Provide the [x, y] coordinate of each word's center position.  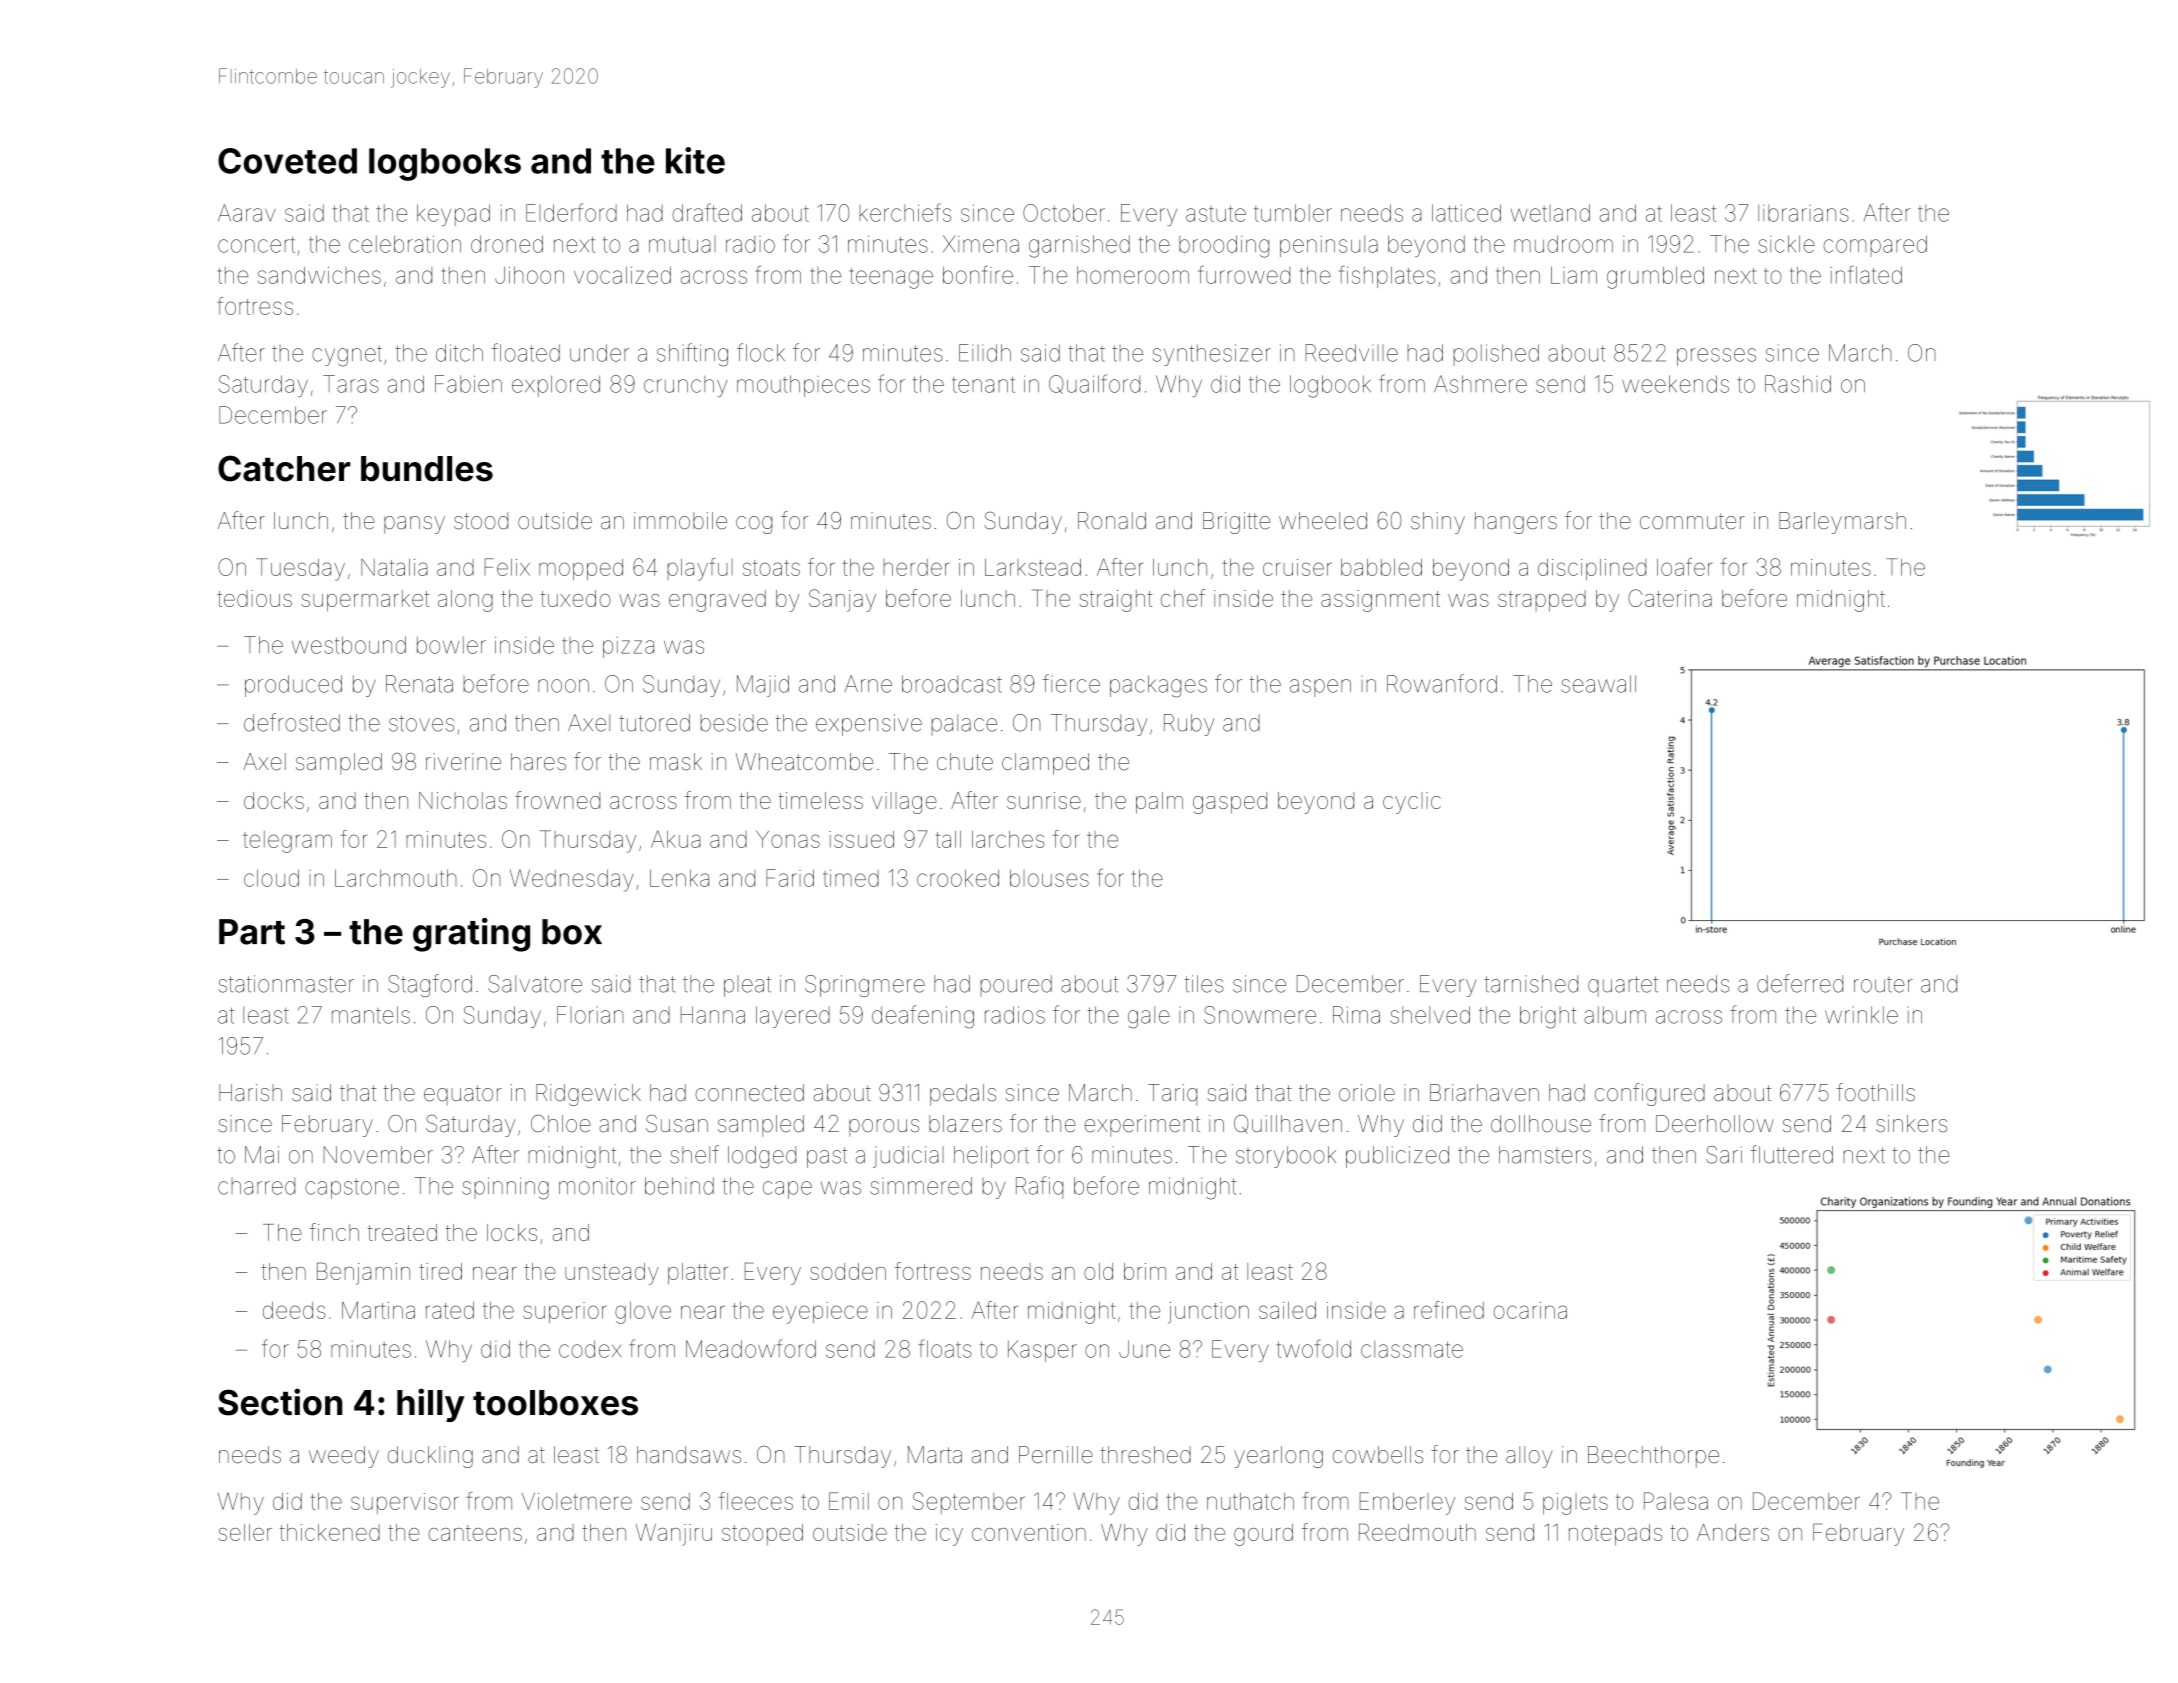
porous [884, 1128]
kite [695, 160]
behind [679, 1186]
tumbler [1293, 213]
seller [245, 1532]
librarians [1803, 213]
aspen [1320, 688]
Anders [1733, 1532]
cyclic [1412, 803]
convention [1029, 1532]
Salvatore [535, 984]
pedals [963, 1095]
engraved [717, 601]
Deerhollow [1715, 1124]
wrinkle [1861, 1015]
